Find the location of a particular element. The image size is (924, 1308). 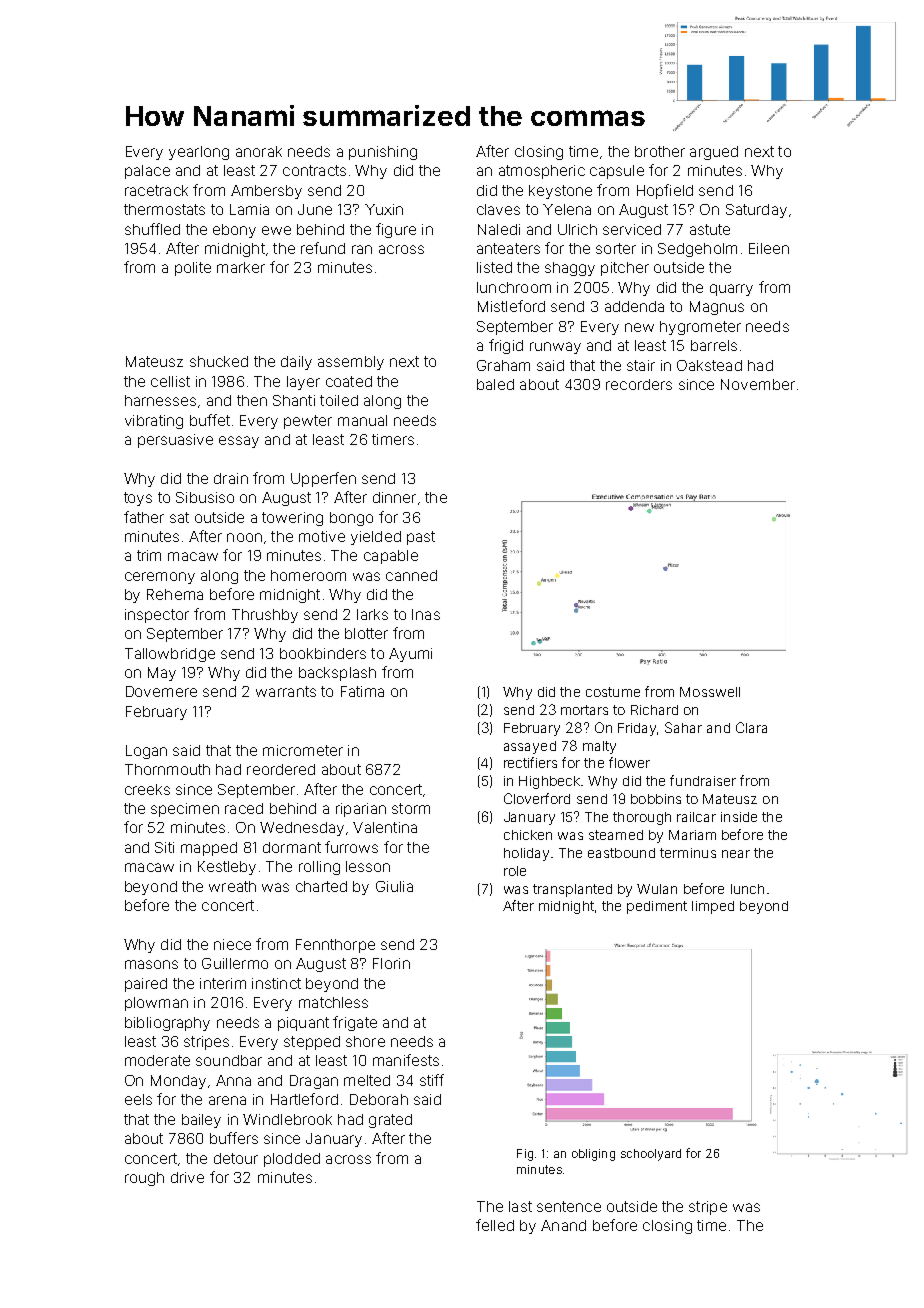

Sahar is located at coordinates (683, 727).
